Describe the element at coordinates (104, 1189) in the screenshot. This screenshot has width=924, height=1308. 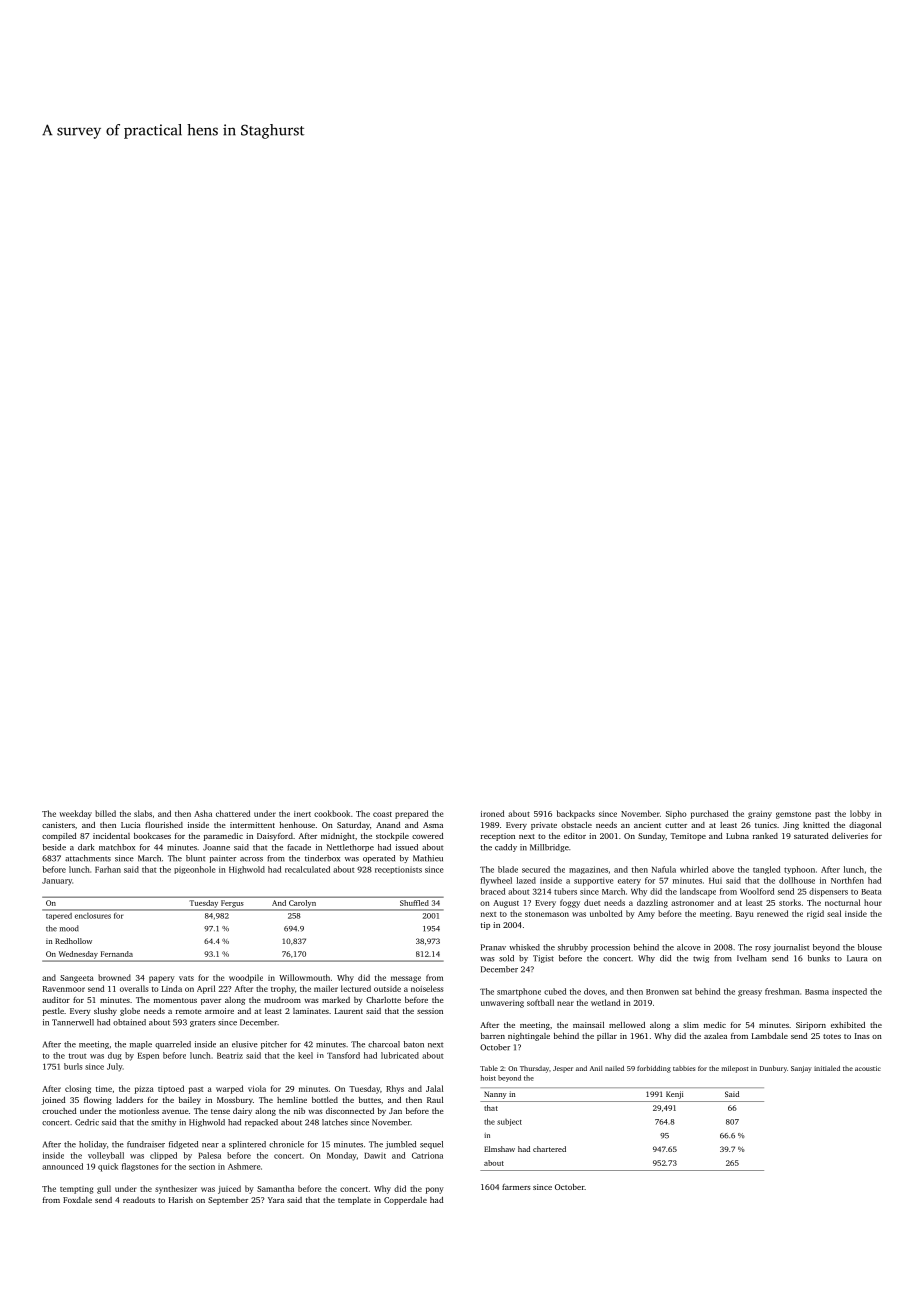
I see `gull` at that location.
